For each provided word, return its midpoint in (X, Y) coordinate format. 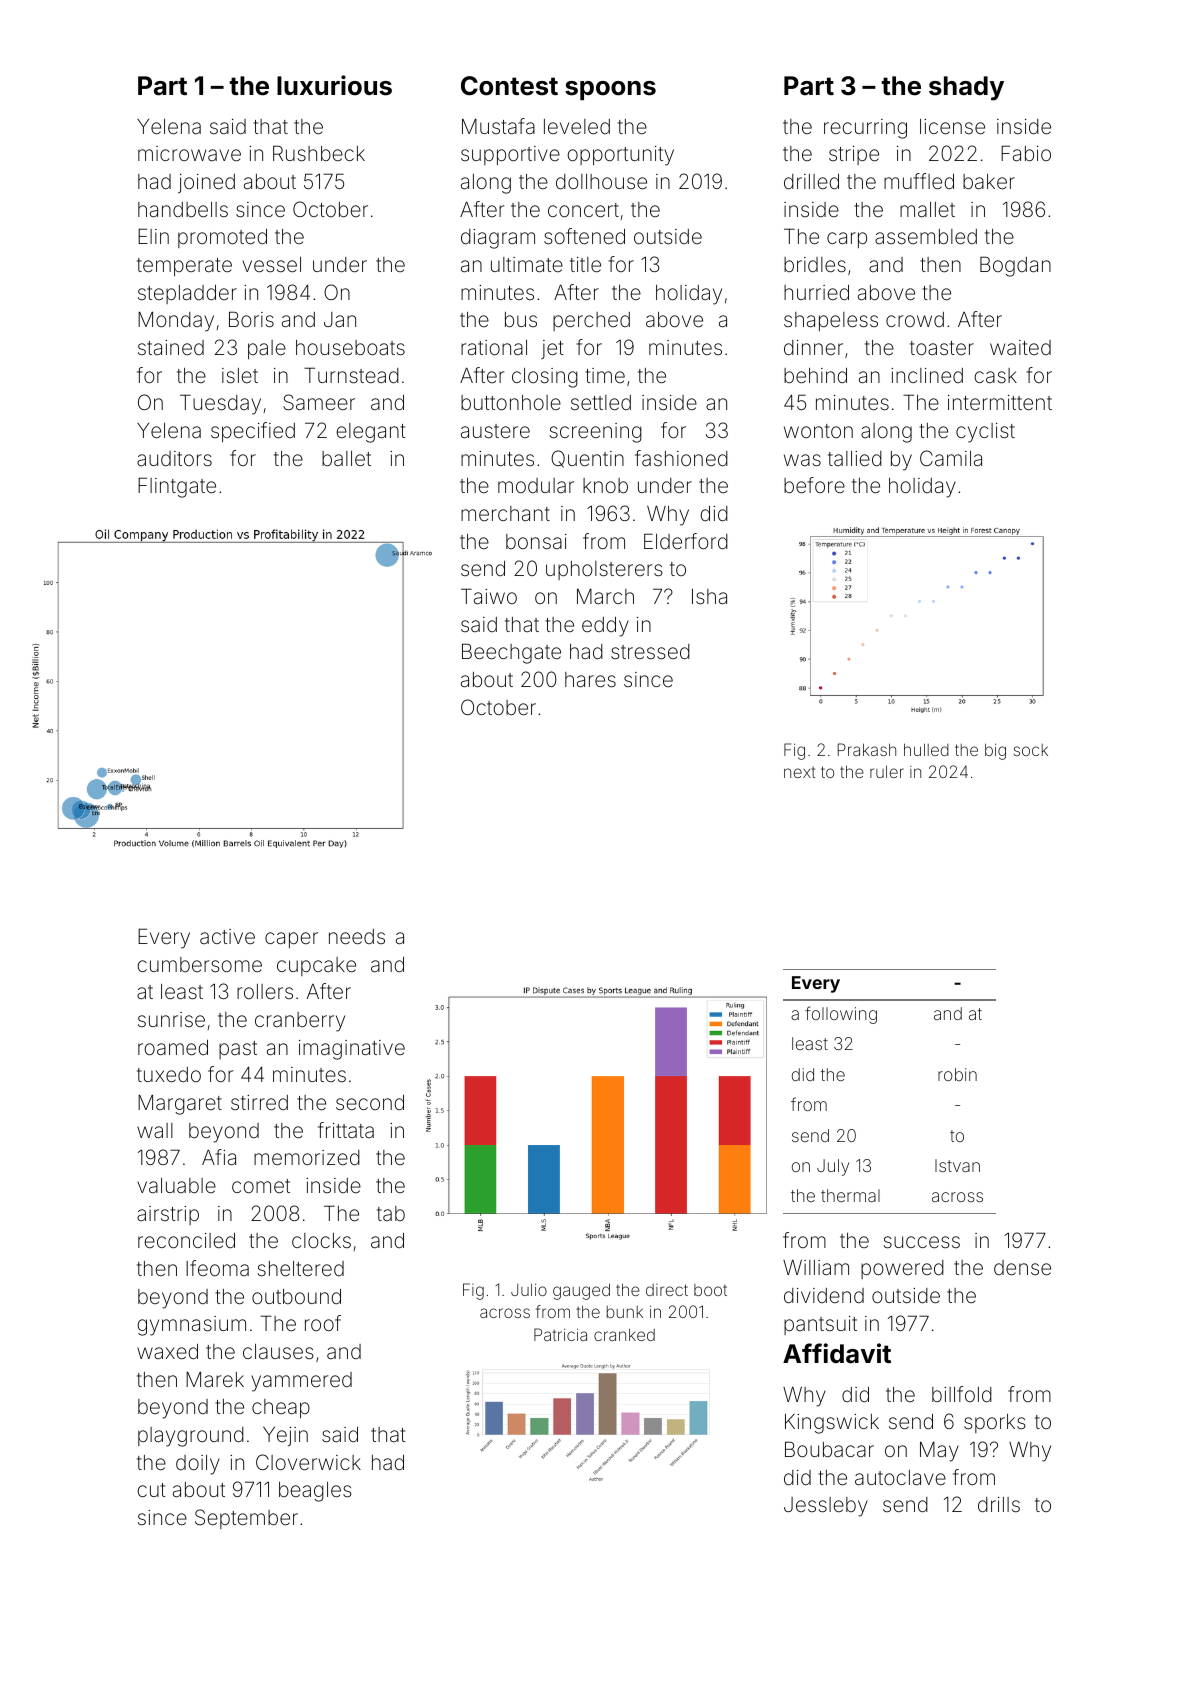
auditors (174, 458)
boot (710, 1290)
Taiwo (489, 596)
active (227, 936)
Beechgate (511, 653)
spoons (610, 90)
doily (198, 1465)
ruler (887, 771)
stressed (650, 651)
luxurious (334, 85)
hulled (926, 749)
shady (966, 88)
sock (1031, 750)
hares (590, 679)
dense (1022, 1267)
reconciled (186, 1240)
